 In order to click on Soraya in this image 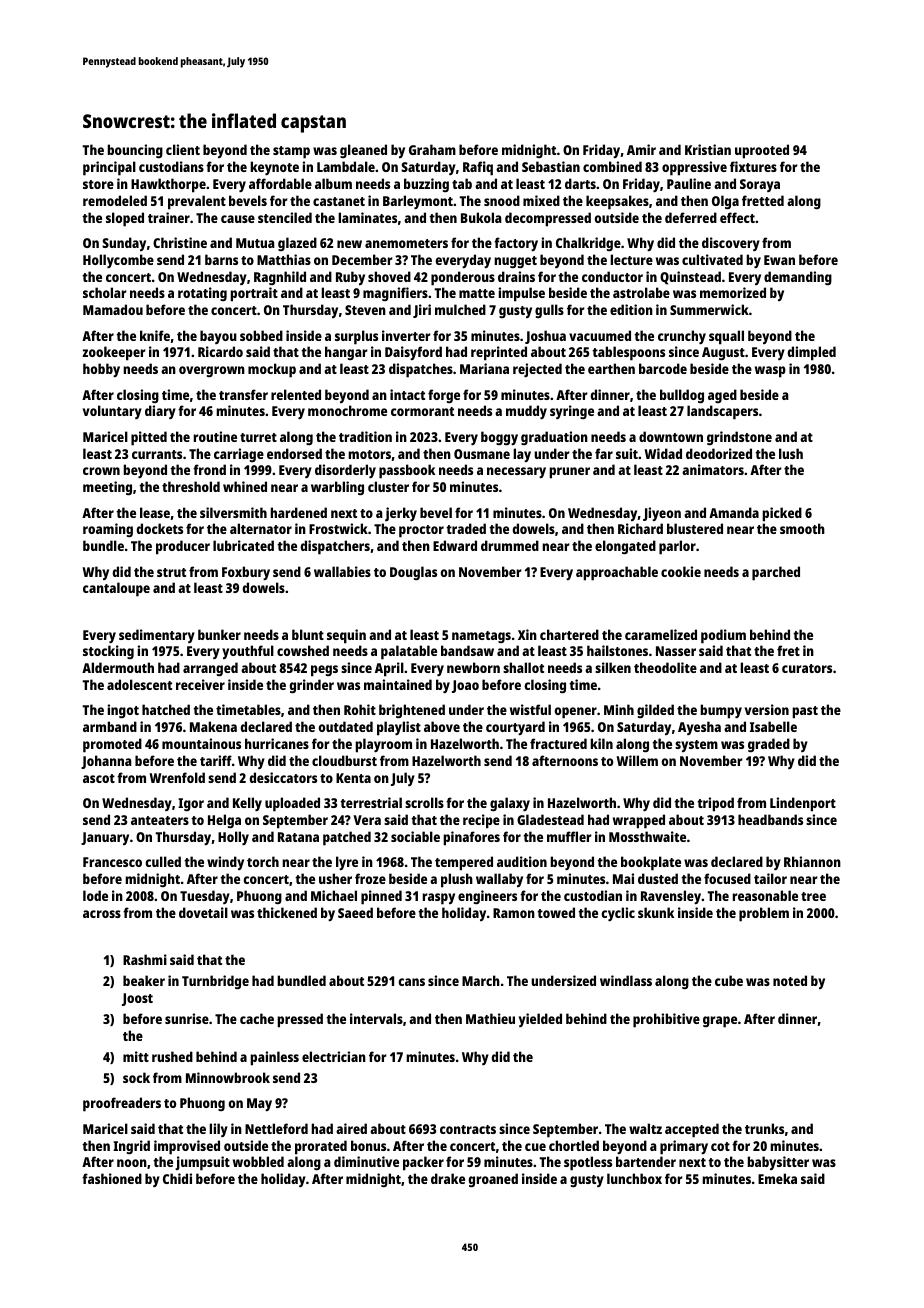, I will do `click(760, 185)`.
